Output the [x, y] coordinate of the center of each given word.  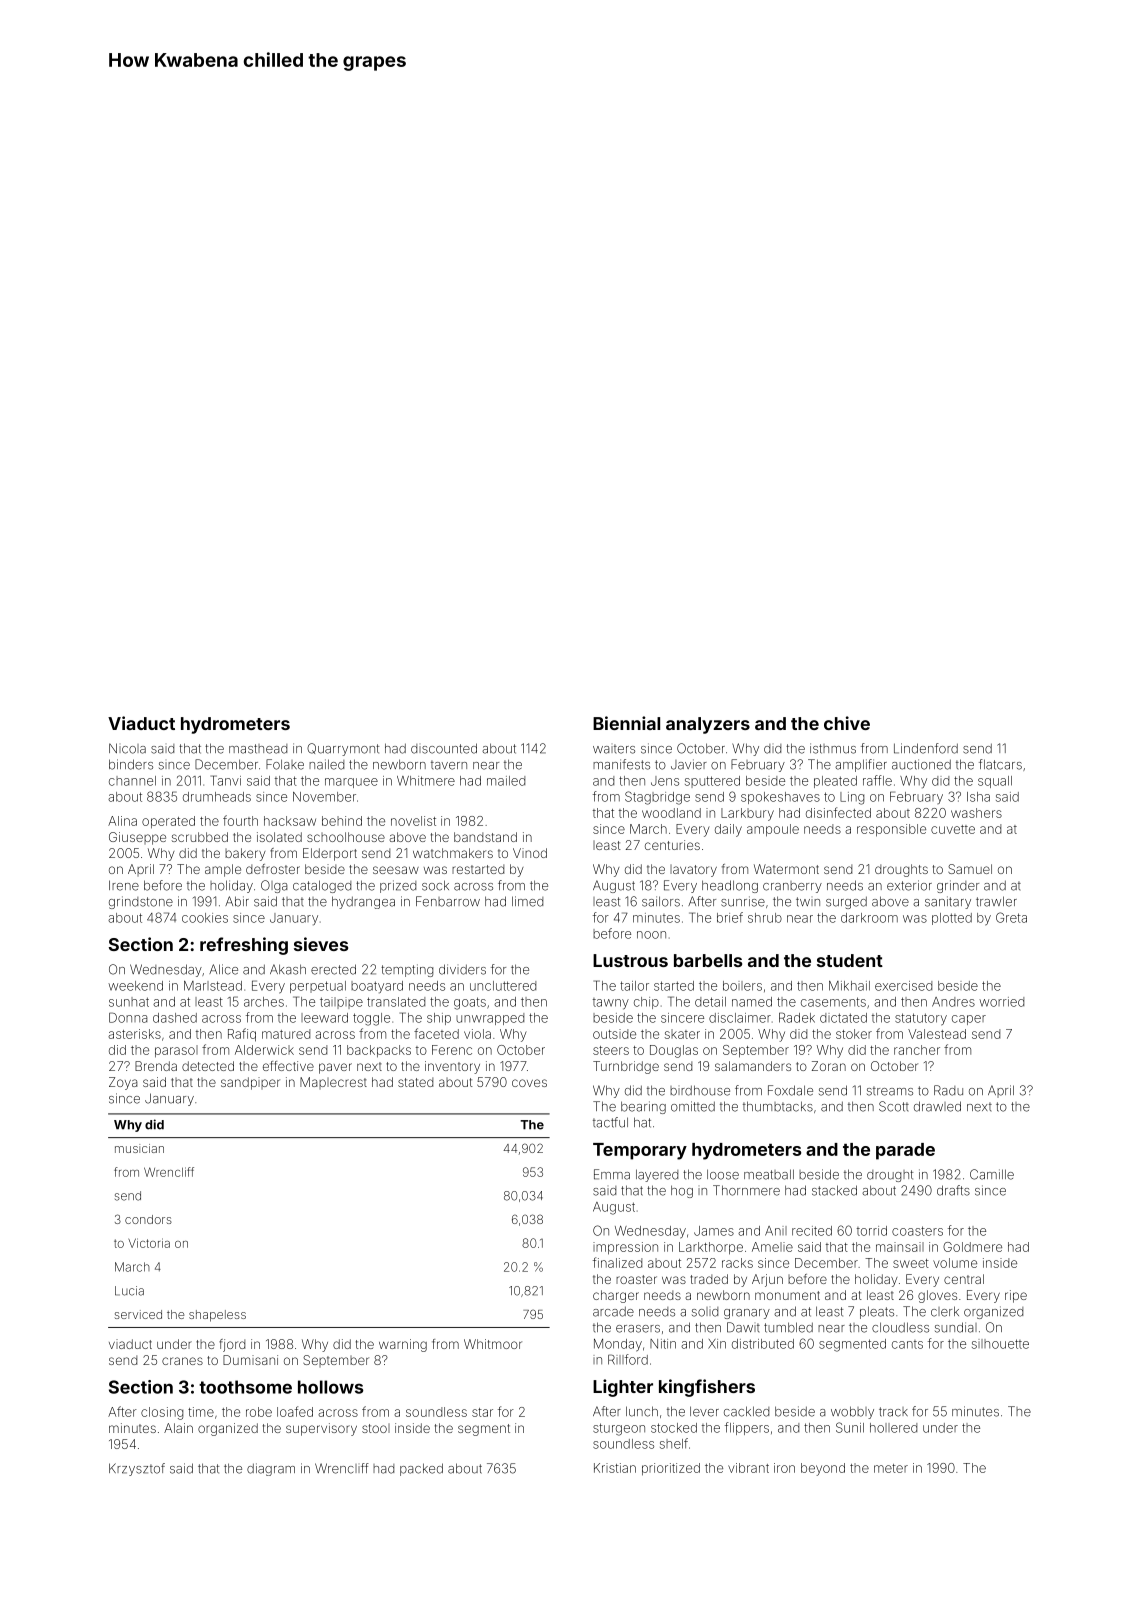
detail [710, 1002]
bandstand [485, 837]
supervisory [321, 1429]
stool [376, 1428]
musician [139, 1148]
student [850, 960]
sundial [956, 1327]
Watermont [786, 869]
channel [132, 781]
